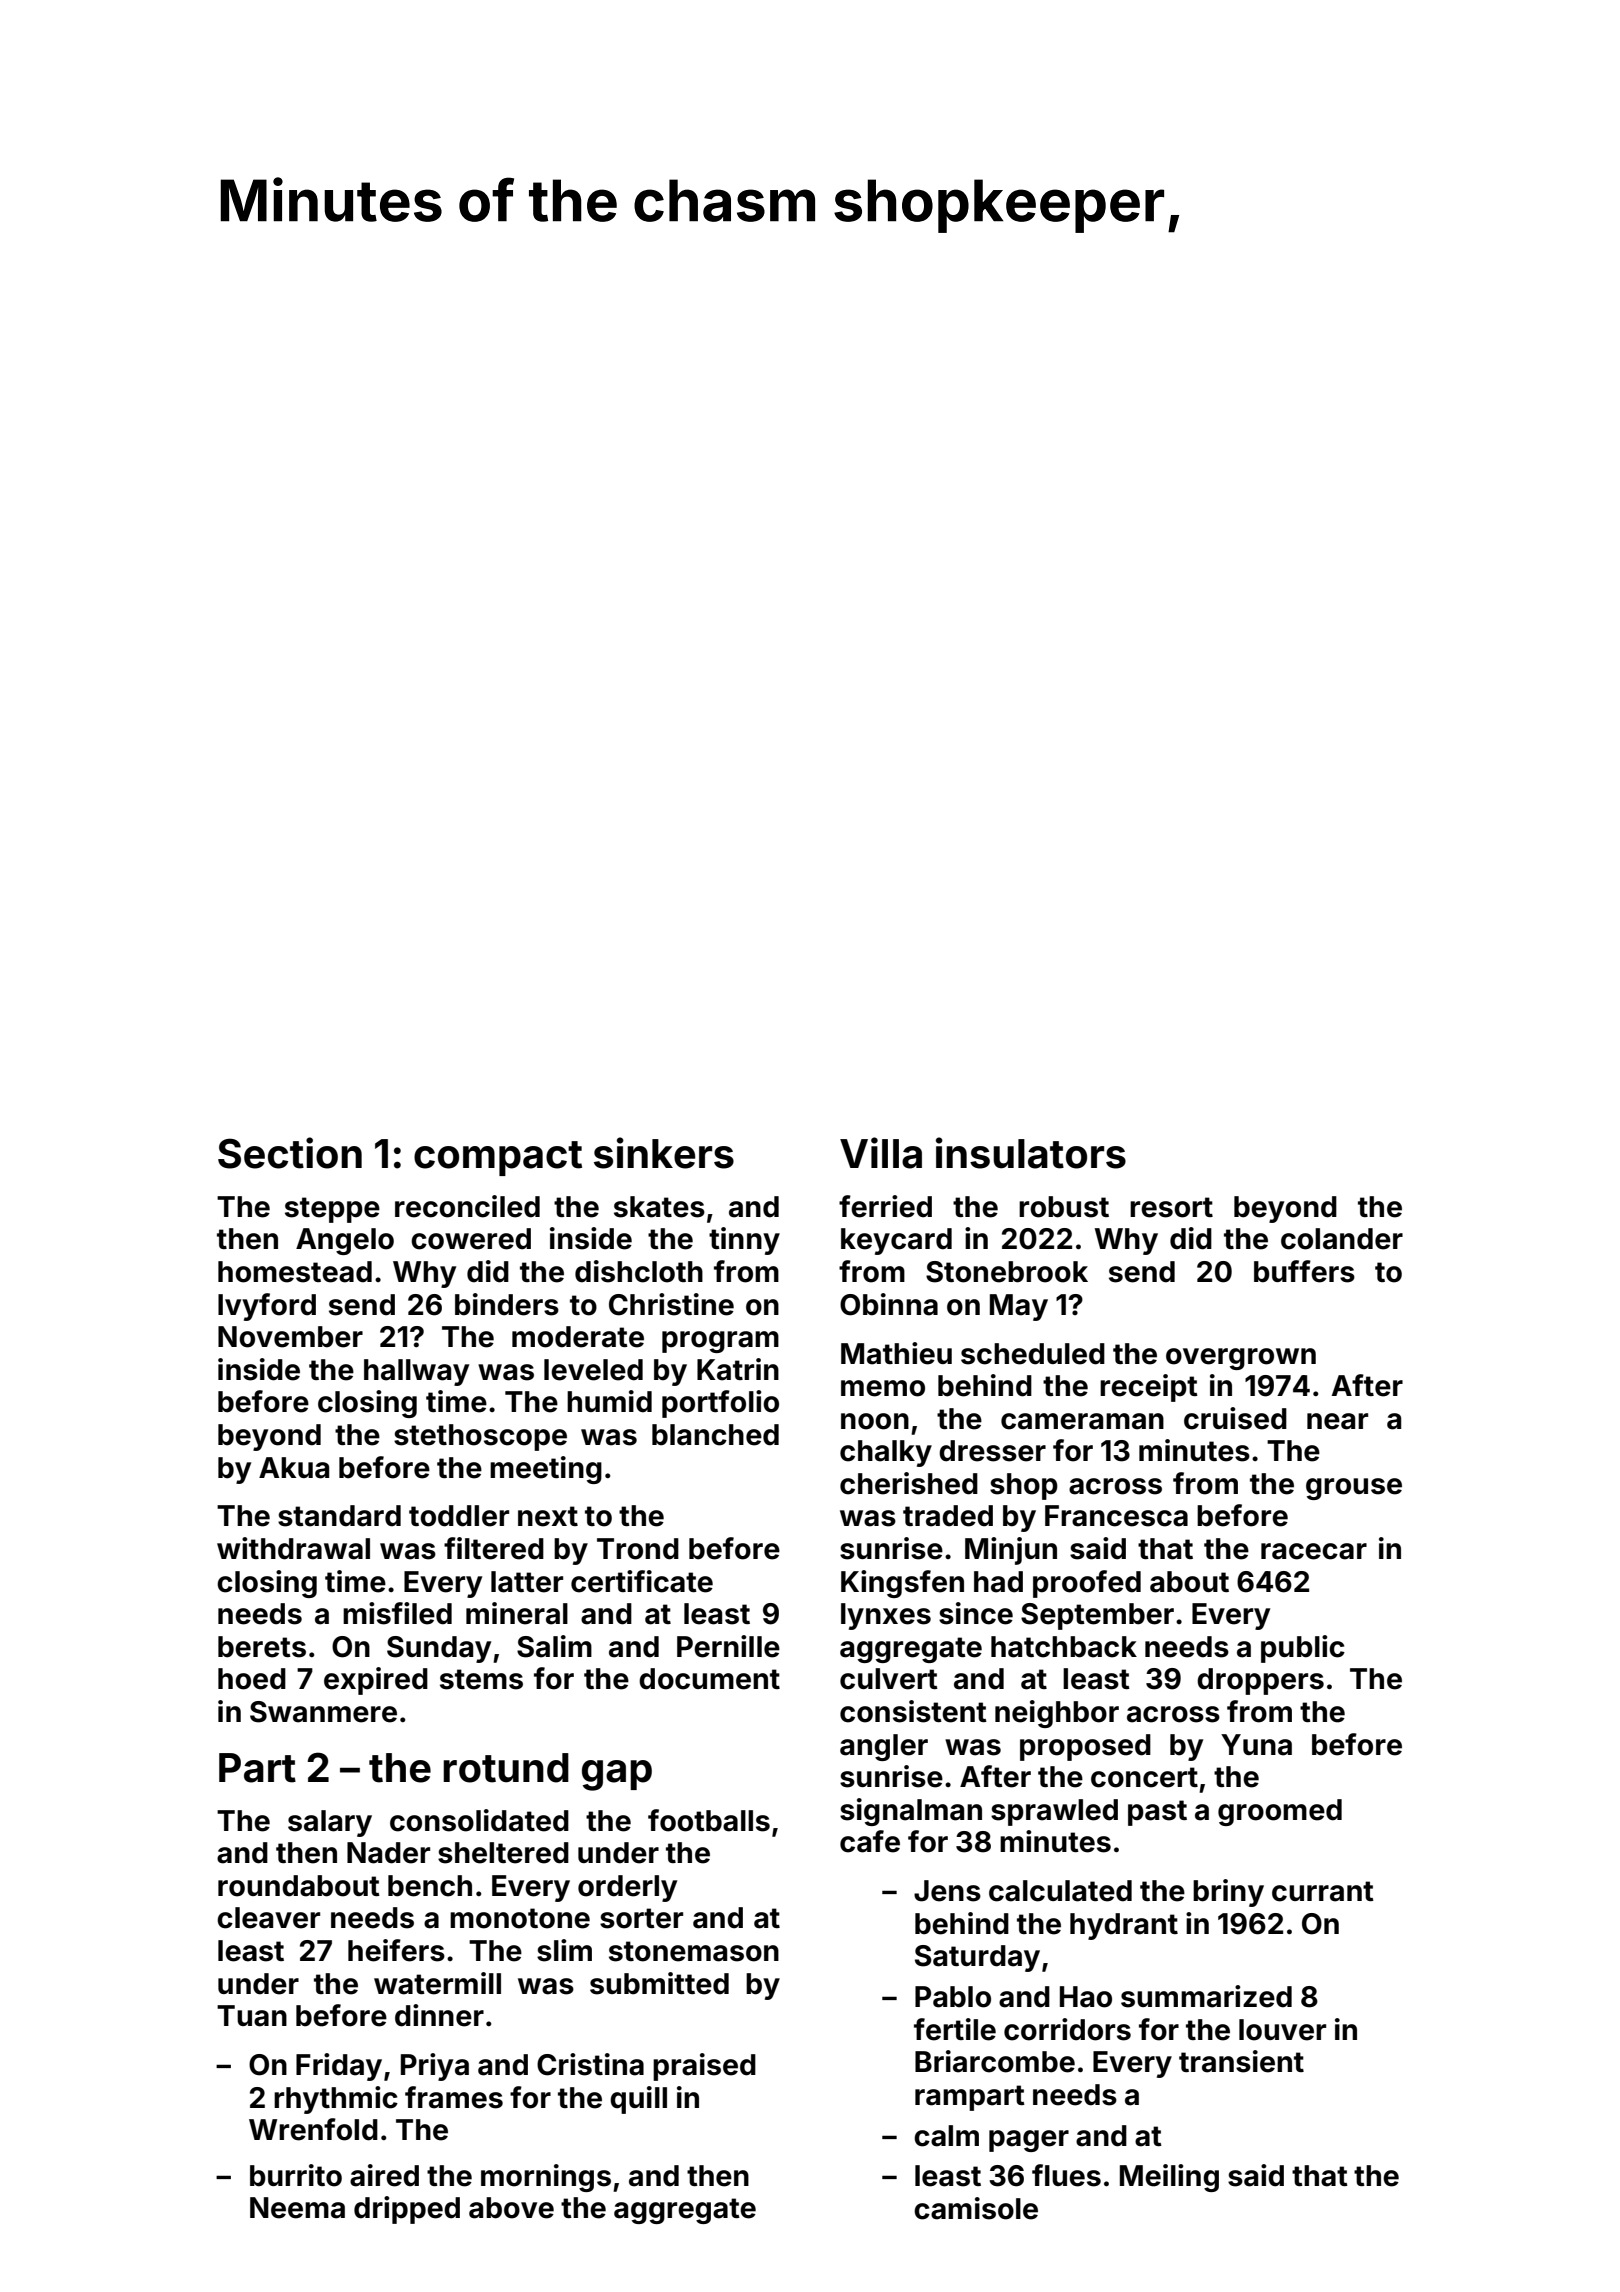  I want to click on concert, so click(1144, 1777).
